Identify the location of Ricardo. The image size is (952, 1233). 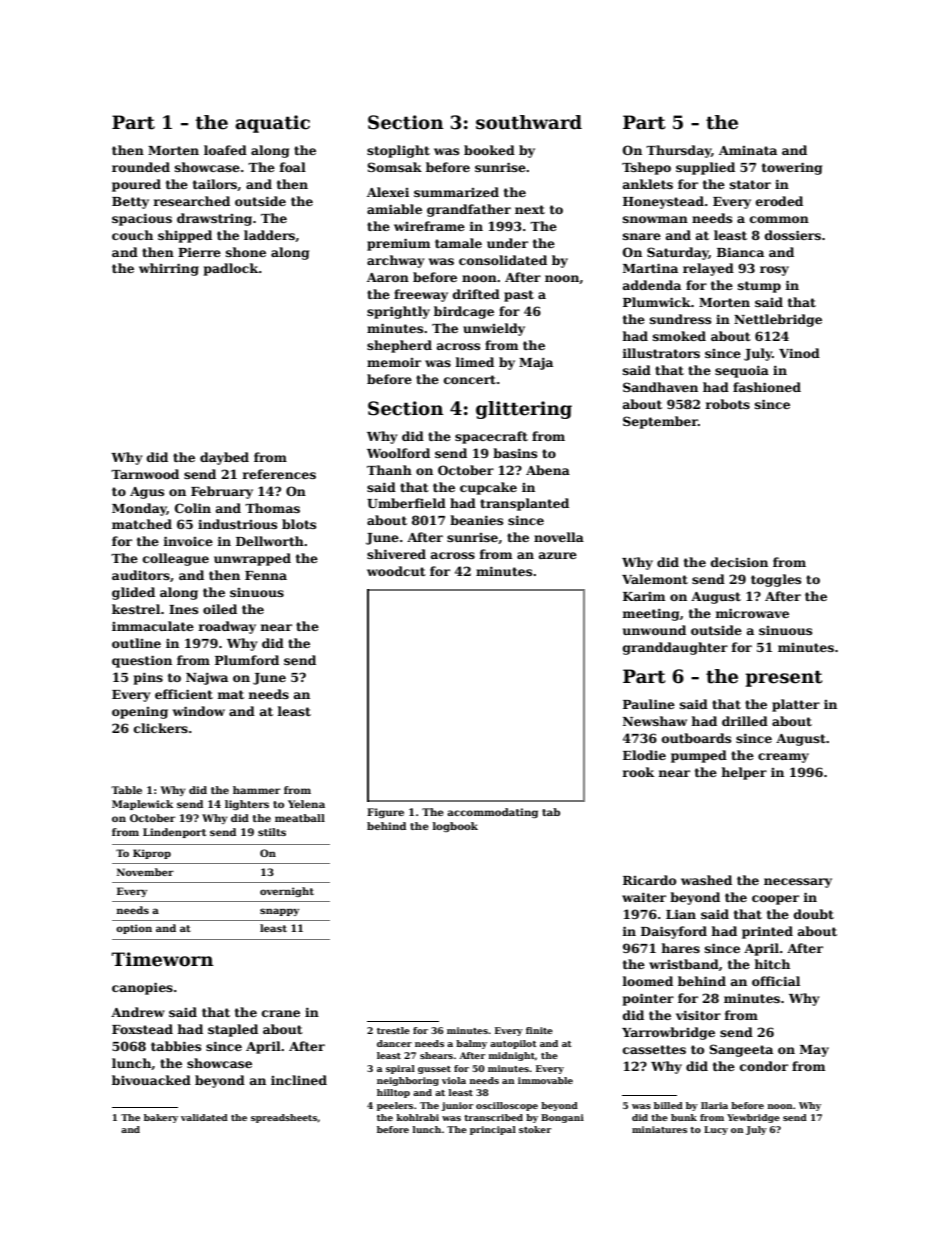
(649, 880).
